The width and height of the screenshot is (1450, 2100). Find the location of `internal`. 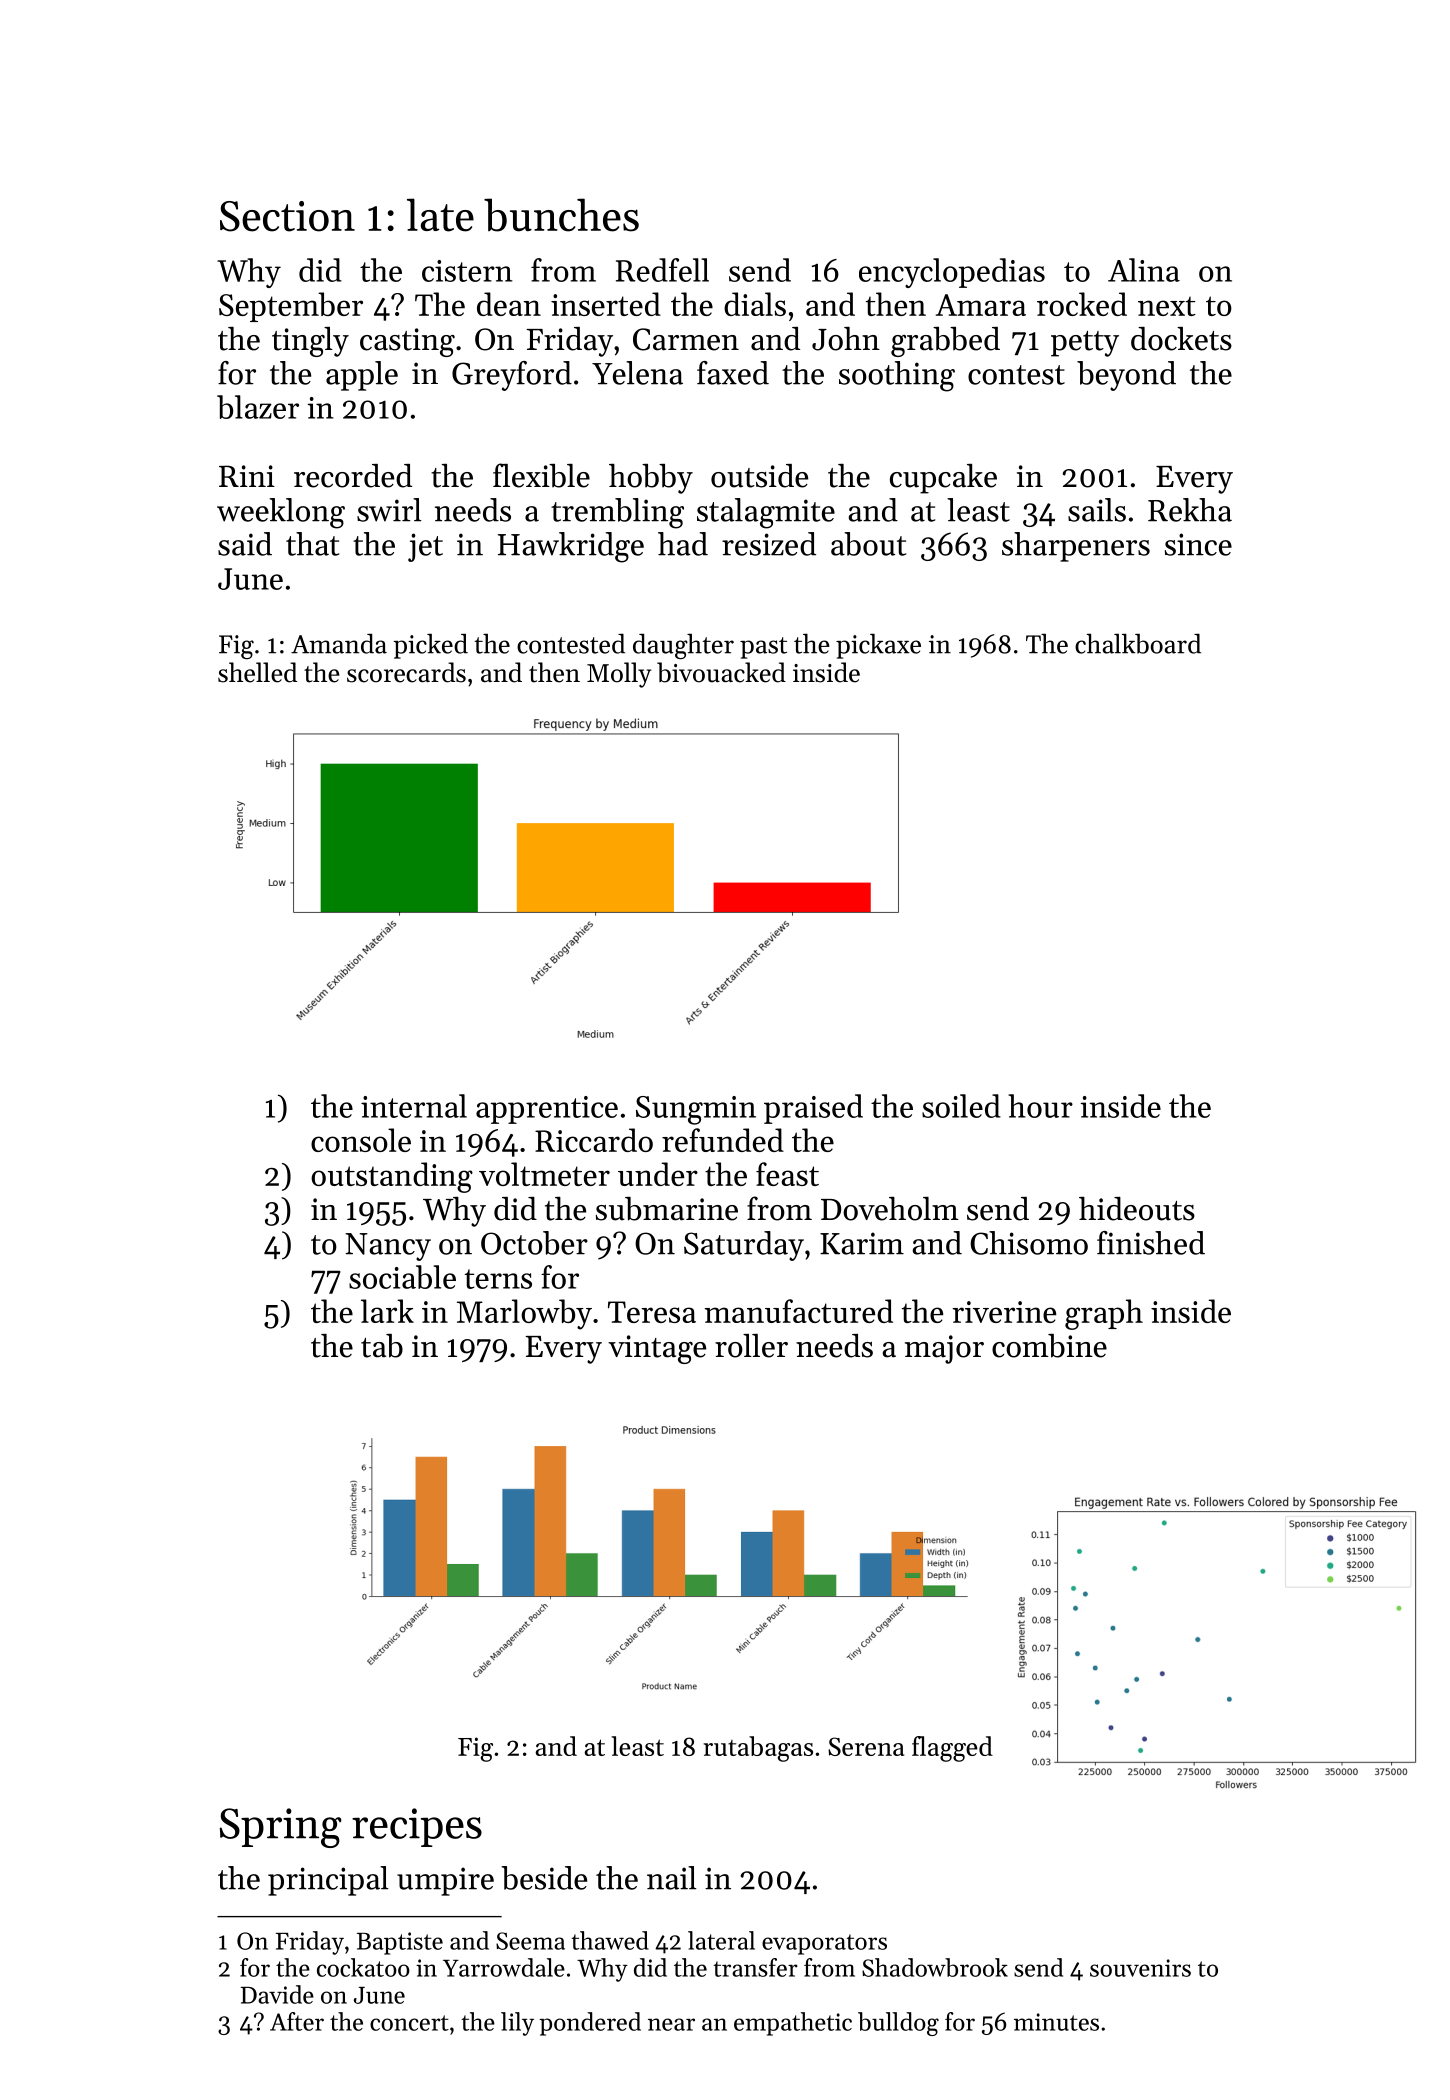

internal is located at coordinates (414, 1106).
